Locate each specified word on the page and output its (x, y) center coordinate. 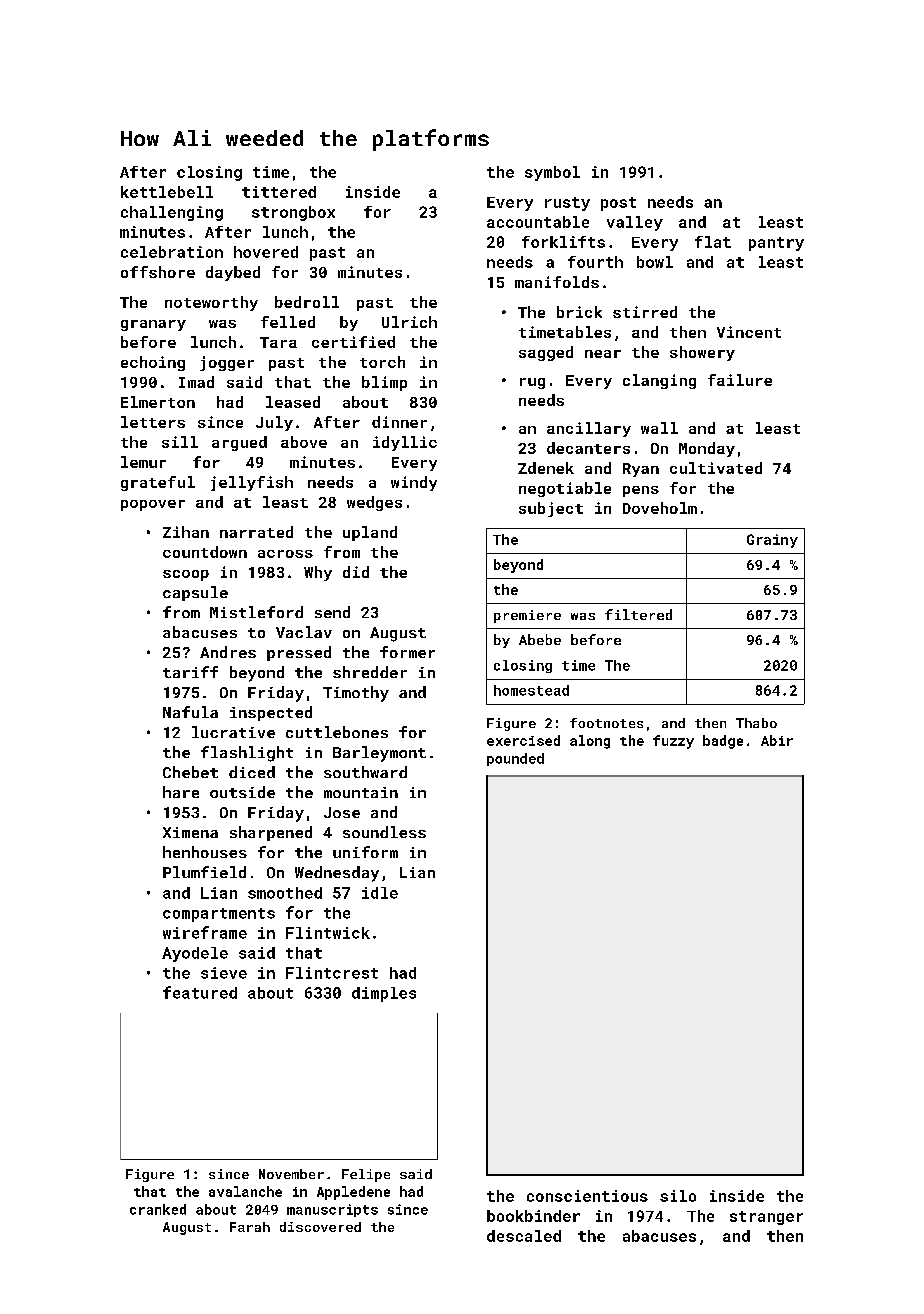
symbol (552, 173)
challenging (172, 213)
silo (678, 1196)
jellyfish (252, 483)
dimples (384, 994)
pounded (515, 759)
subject (551, 509)
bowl (655, 262)
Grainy (772, 541)
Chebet (190, 772)
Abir (777, 740)
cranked (158, 1209)
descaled (524, 1236)
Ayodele (195, 954)
